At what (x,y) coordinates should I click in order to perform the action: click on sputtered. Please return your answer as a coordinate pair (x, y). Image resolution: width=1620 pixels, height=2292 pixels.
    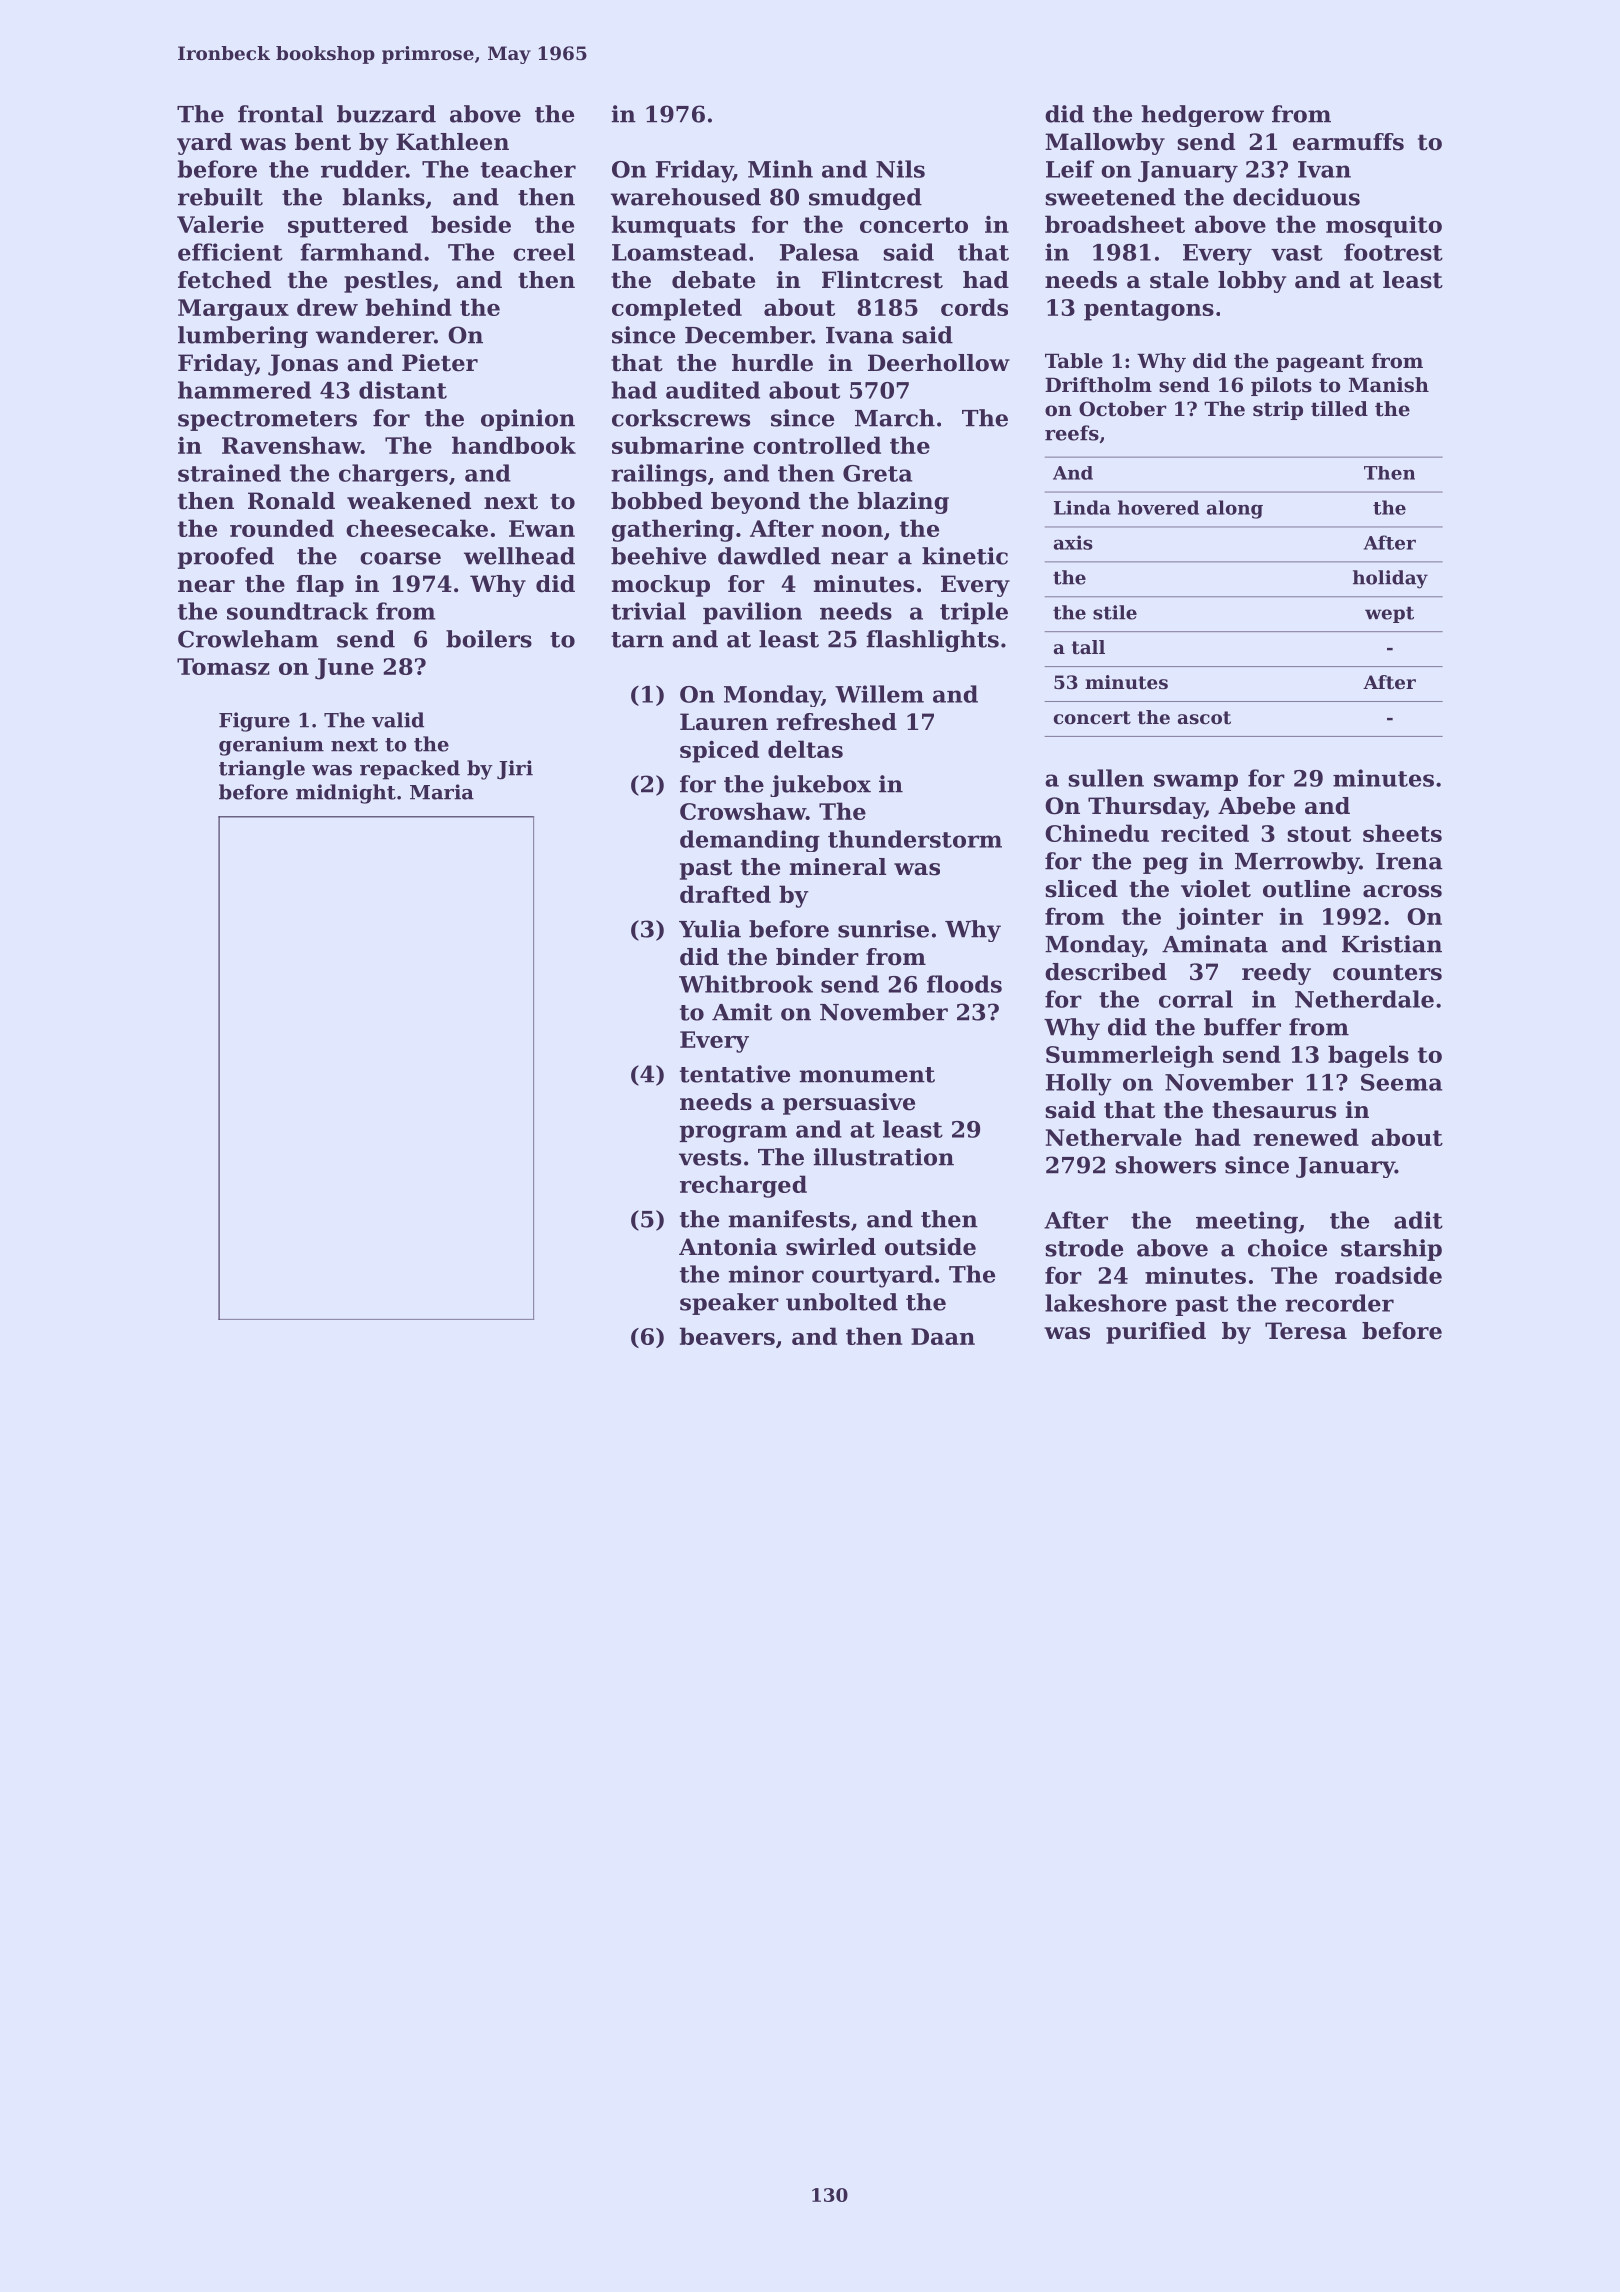
    Looking at the image, I should click on (348, 226).
